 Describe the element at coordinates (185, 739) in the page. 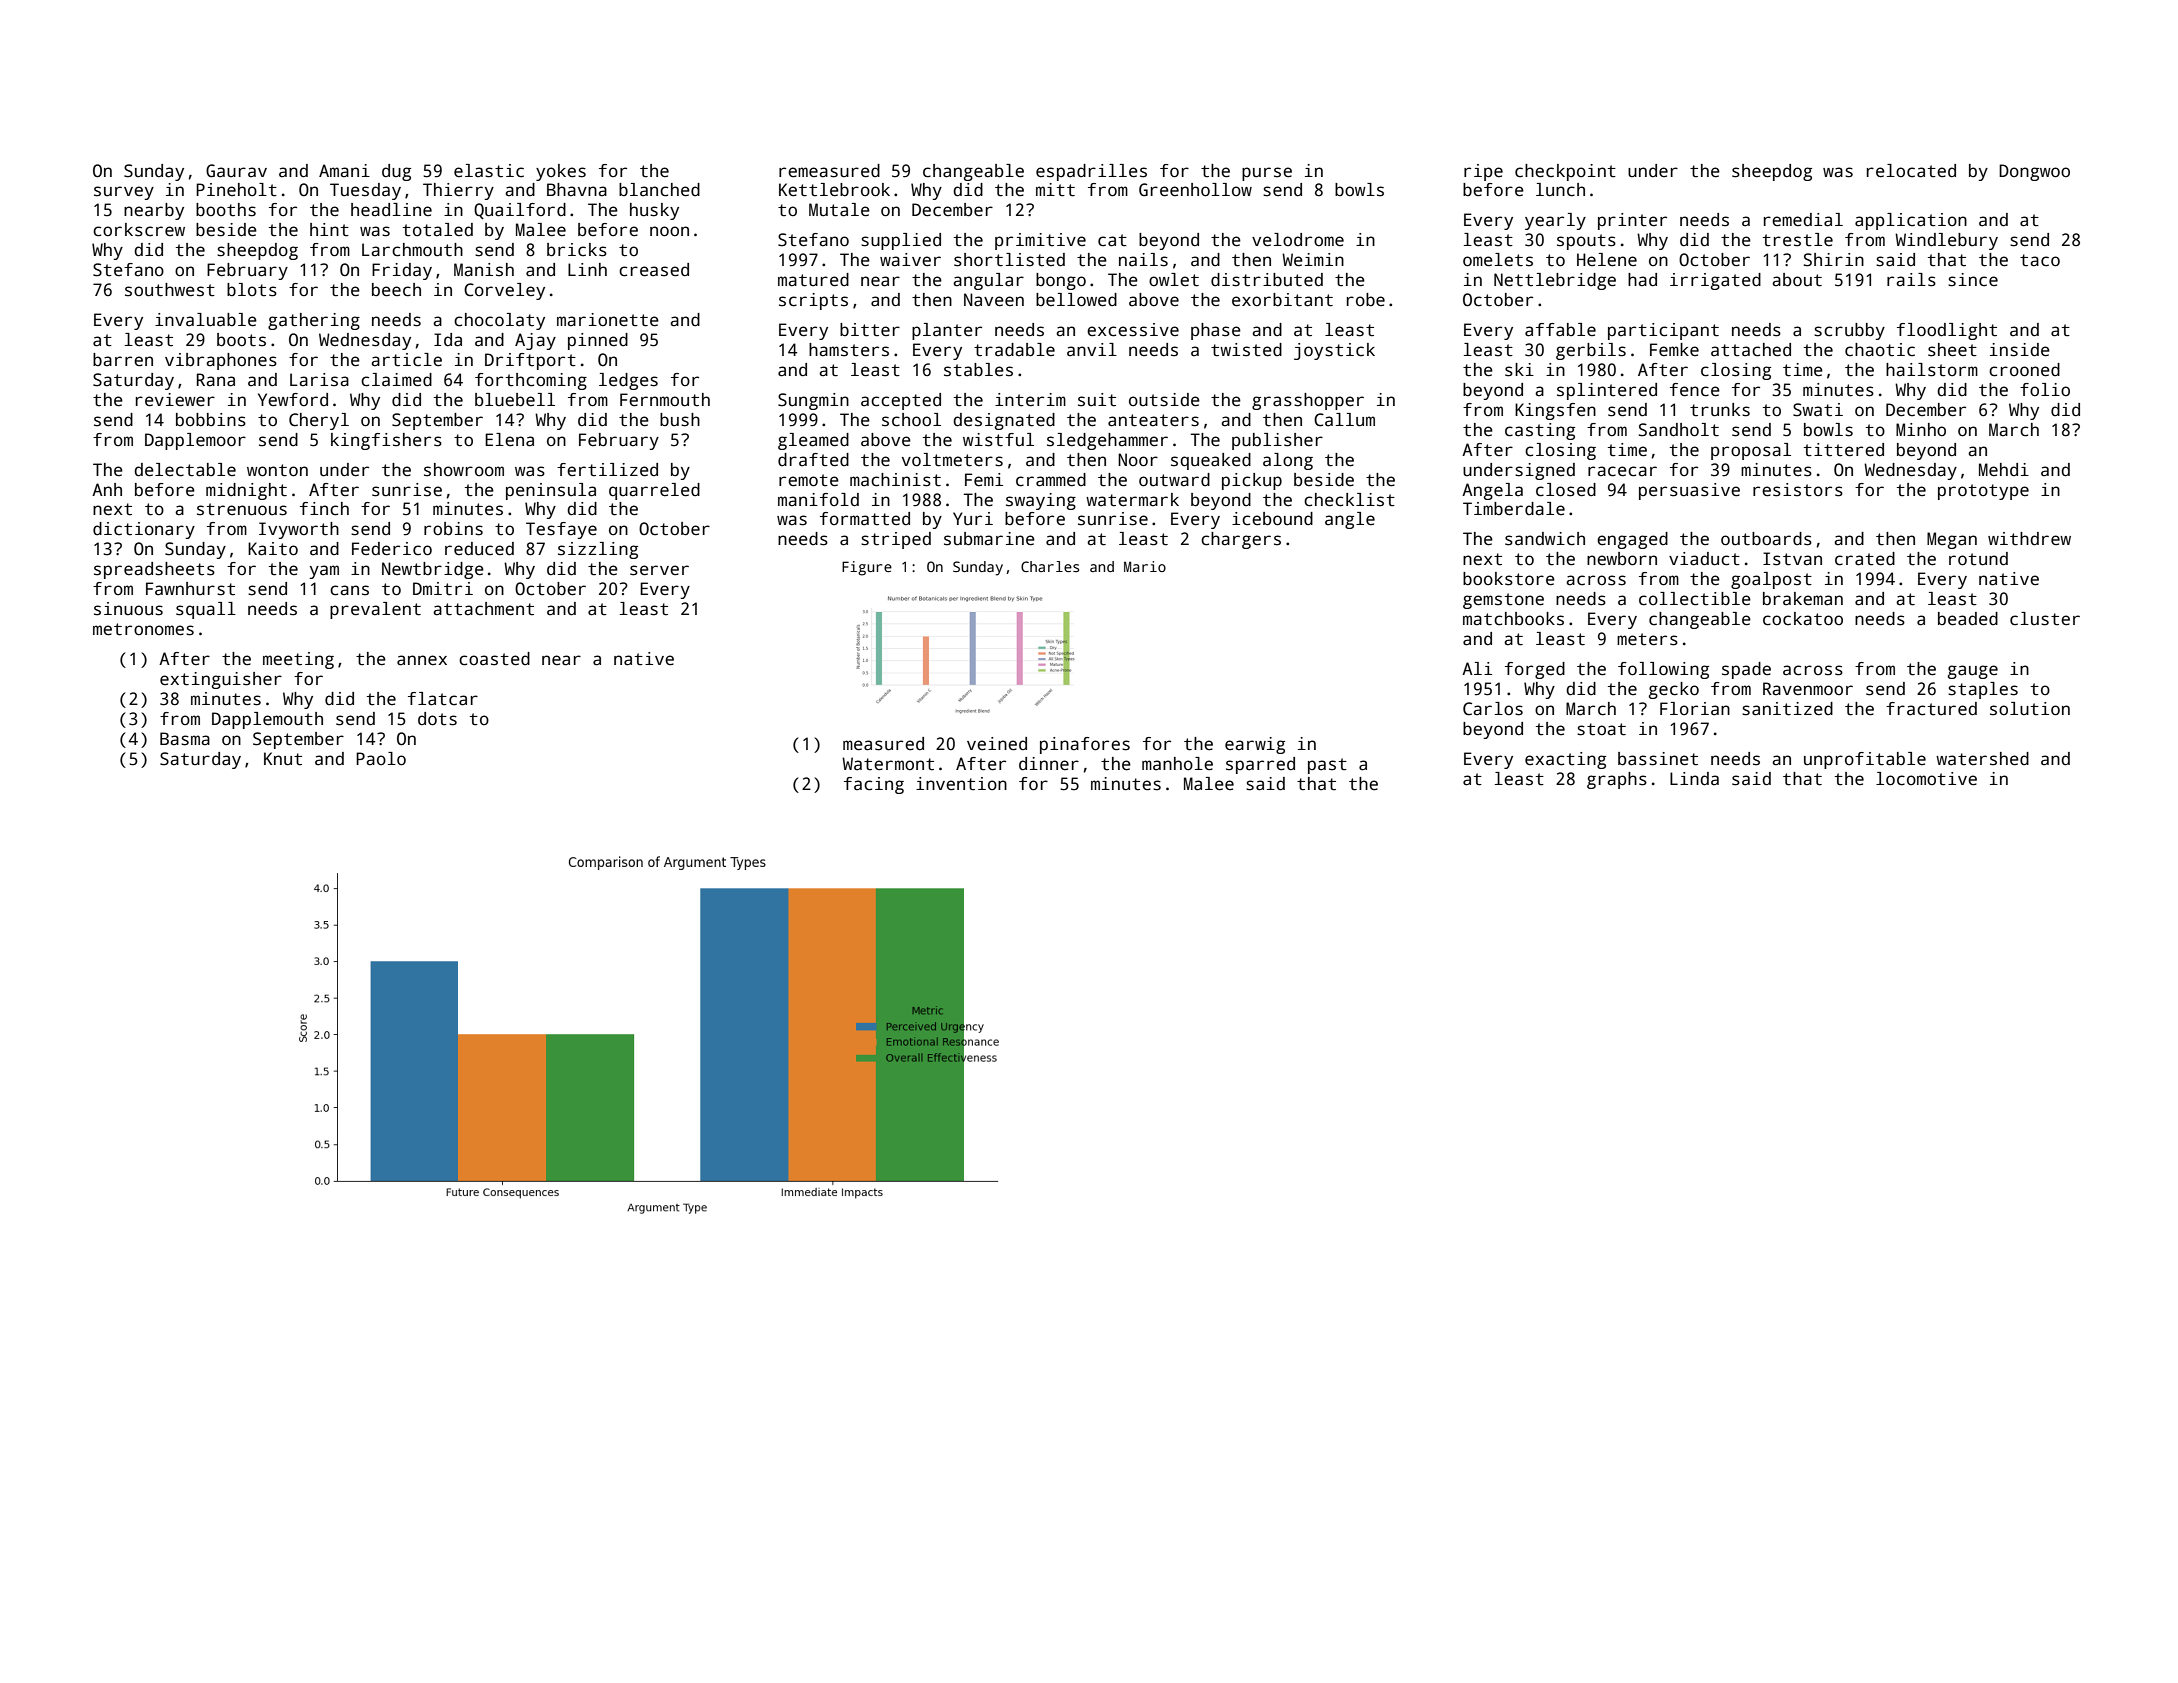

I see `Basma` at that location.
